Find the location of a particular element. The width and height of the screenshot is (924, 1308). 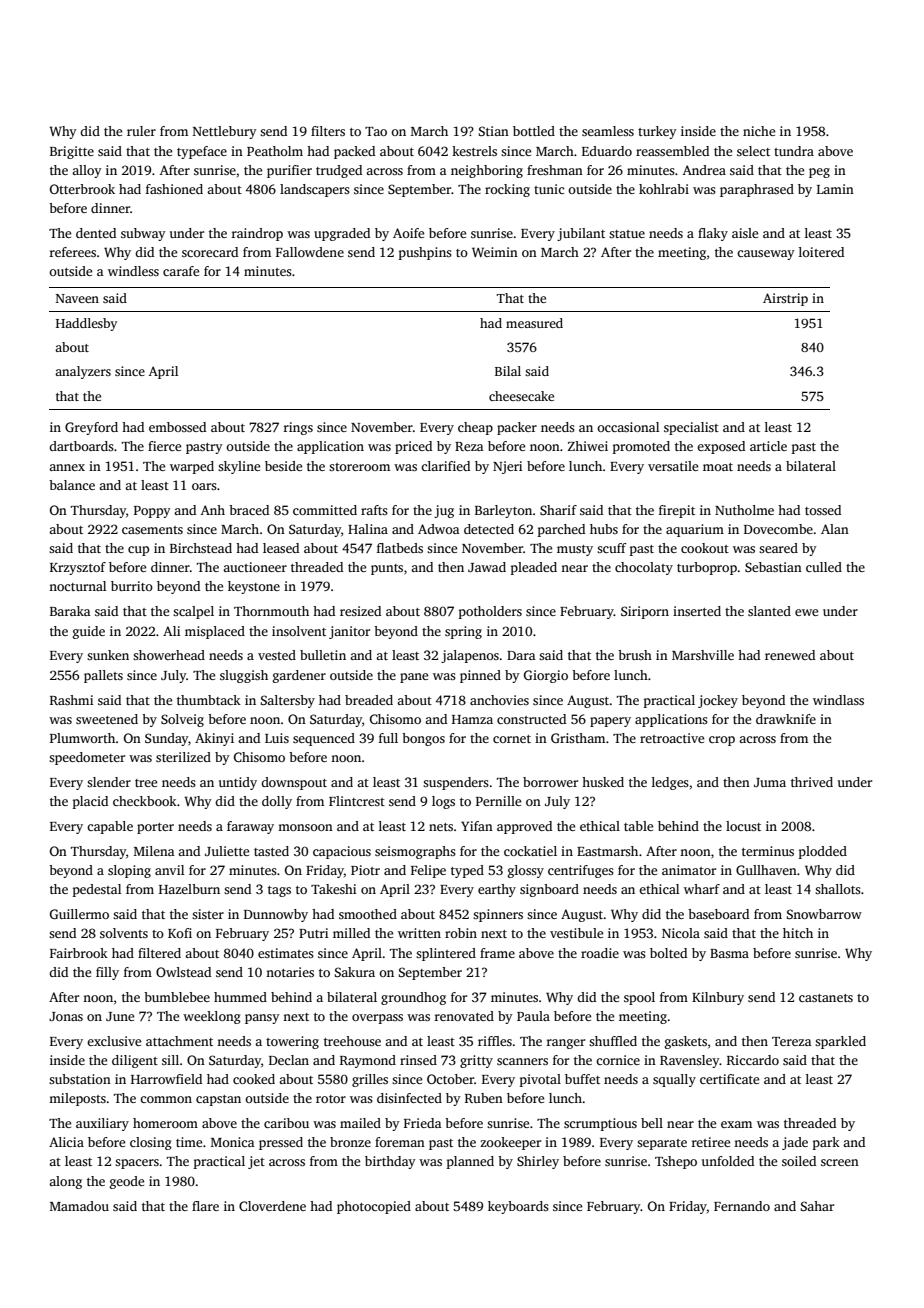

Luis is located at coordinates (277, 738).
